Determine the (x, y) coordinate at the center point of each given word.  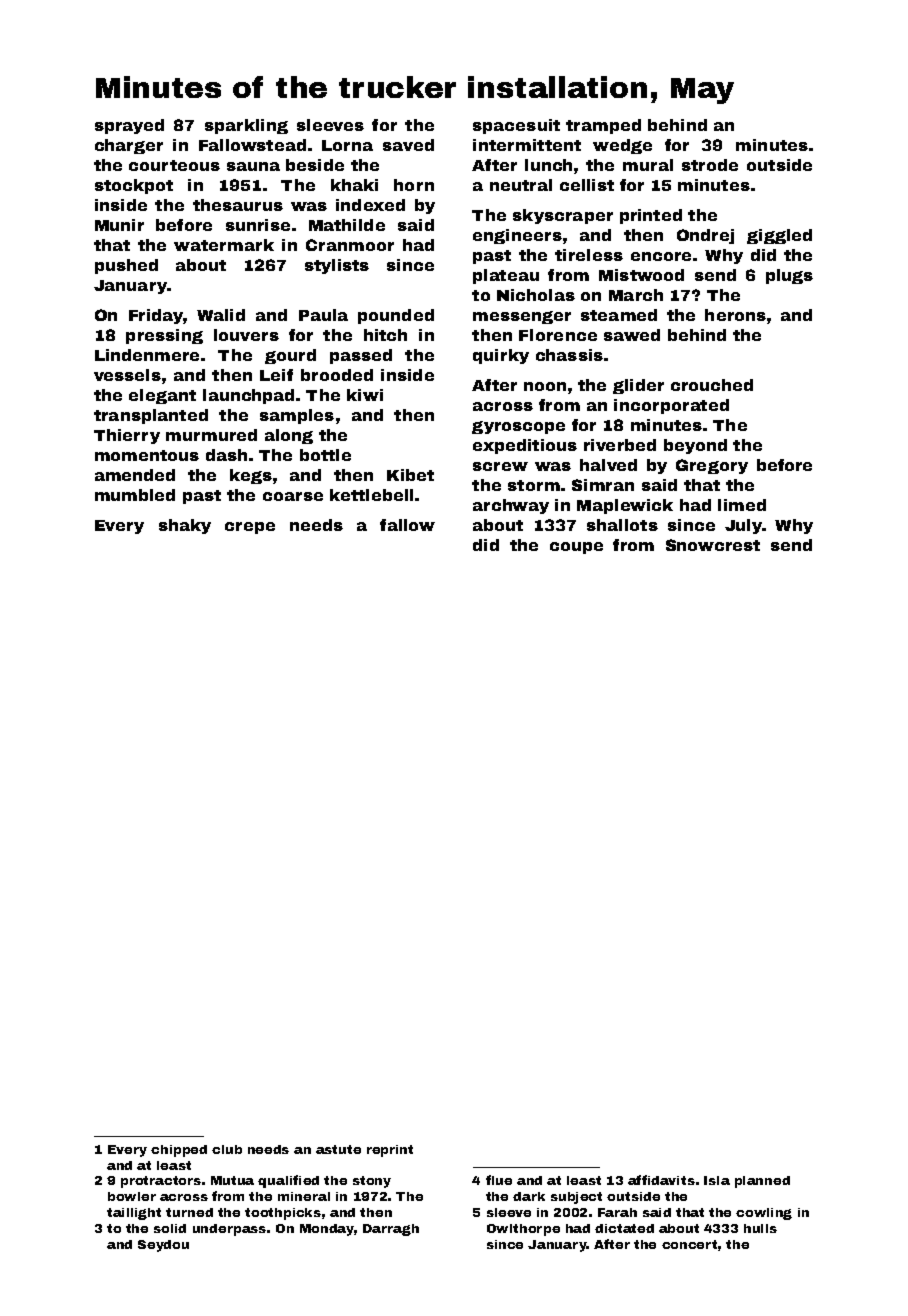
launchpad (248, 396)
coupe (576, 548)
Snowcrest (713, 545)
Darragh (391, 1230)
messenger (522, 317)
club (227, 1149)
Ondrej (705, 236)
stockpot (134, 186)
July (743, 526)
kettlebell (371, 495)
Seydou (163, 1246)
